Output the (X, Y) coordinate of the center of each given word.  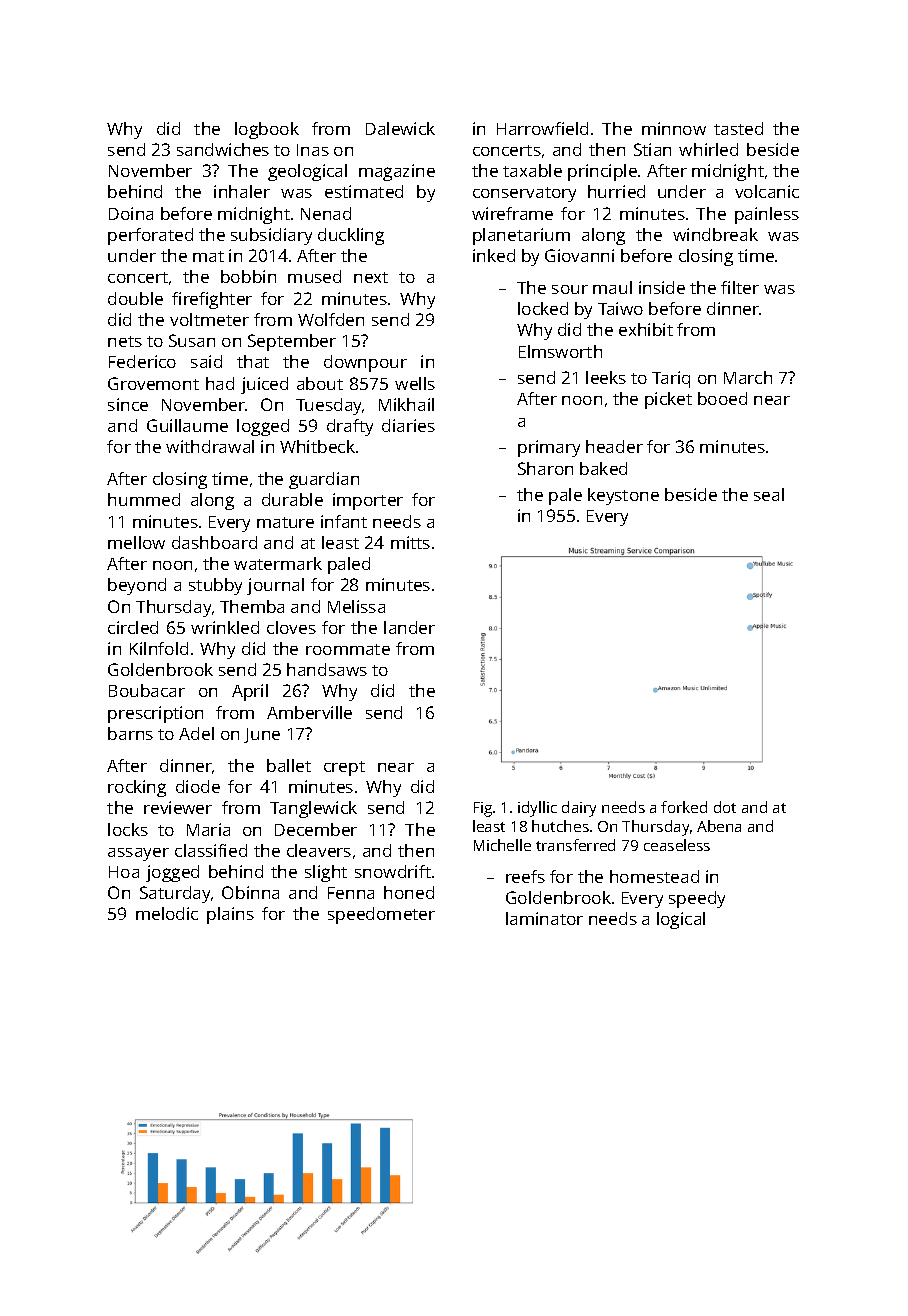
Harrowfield (542, 128)
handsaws (327, 669)
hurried (616, 191)
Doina (131, 213)
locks (128, 829)
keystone (623, 496)
